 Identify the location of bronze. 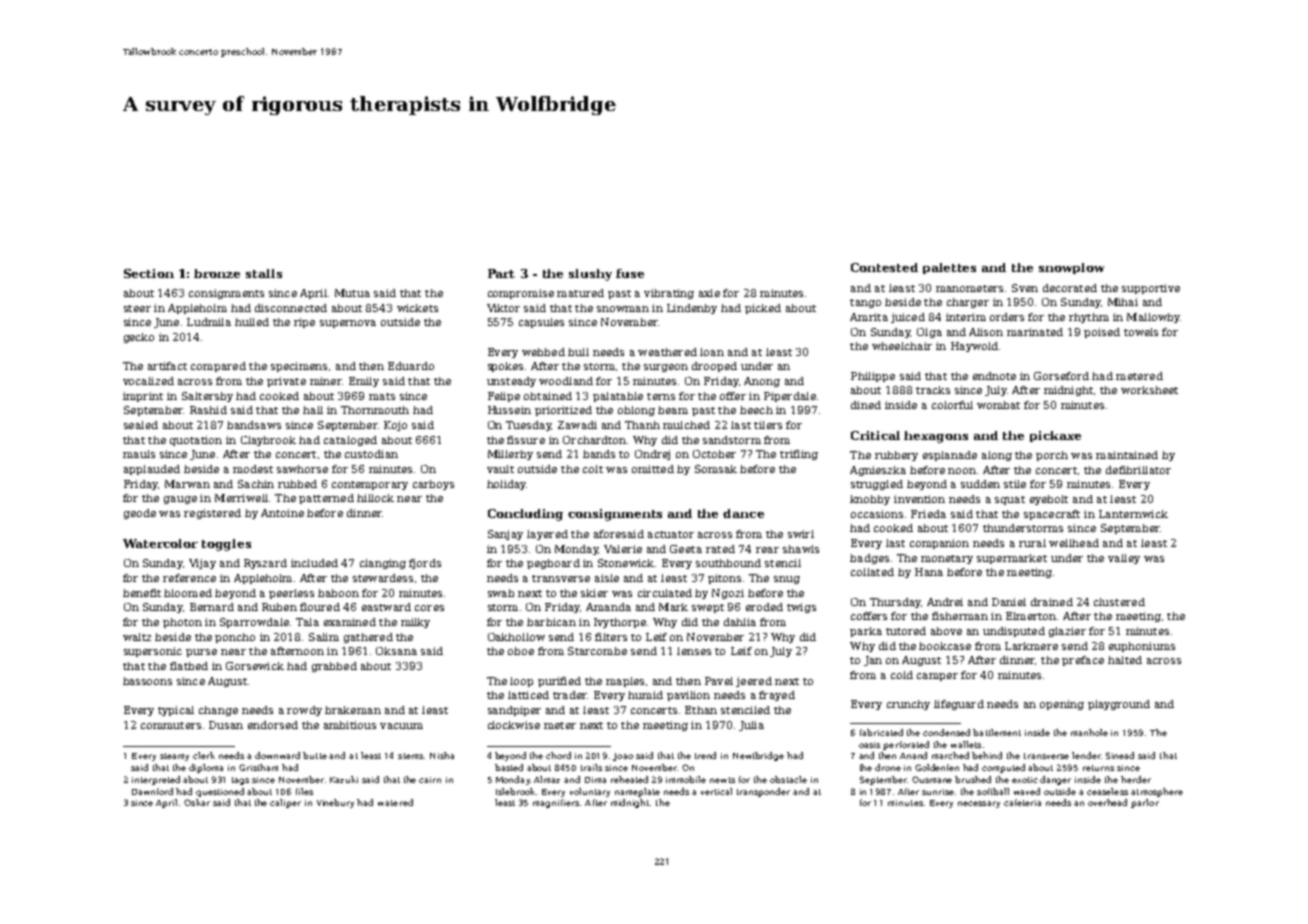
(217, 273).
